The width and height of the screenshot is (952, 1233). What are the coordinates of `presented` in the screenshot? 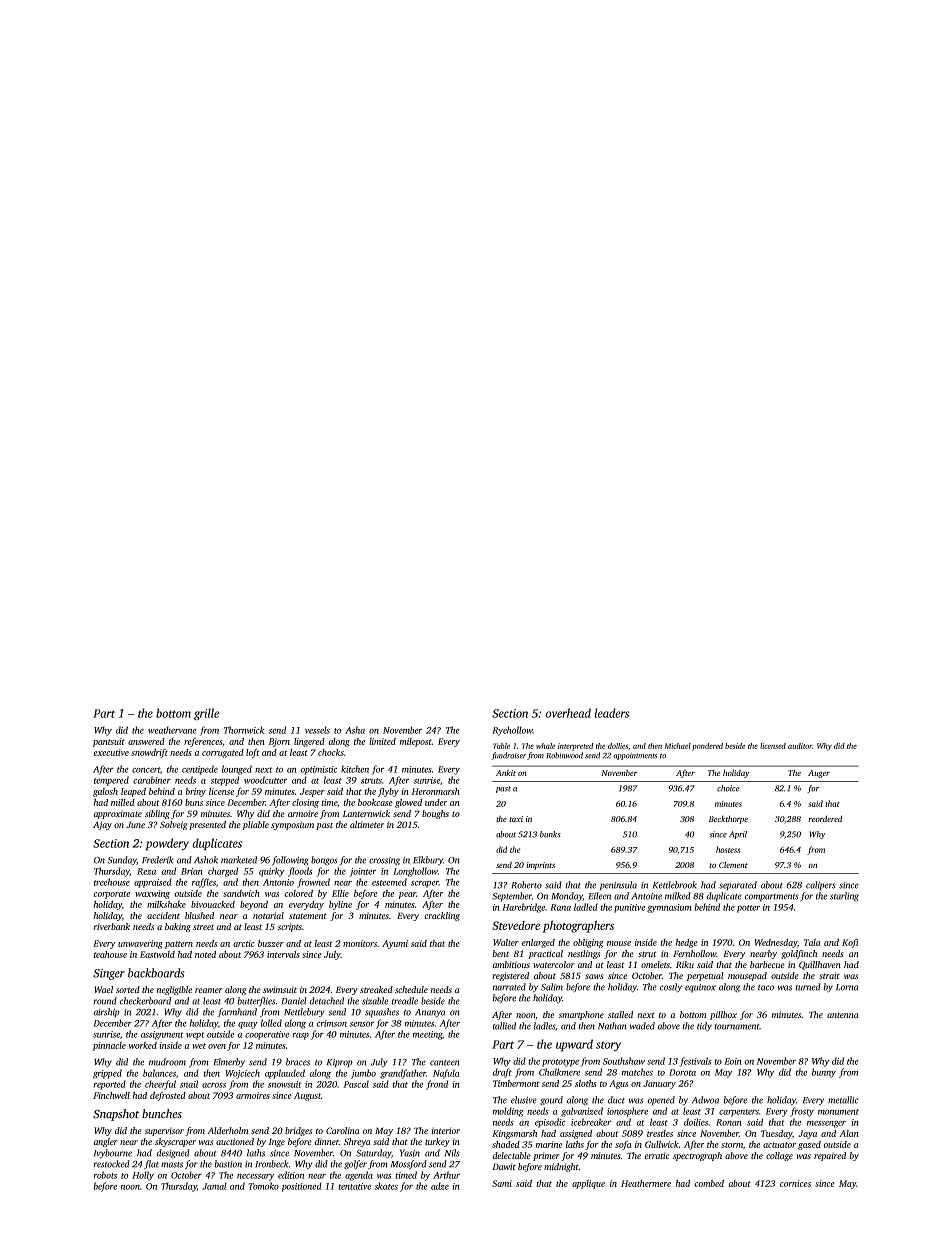 It's located at (207, 825).
